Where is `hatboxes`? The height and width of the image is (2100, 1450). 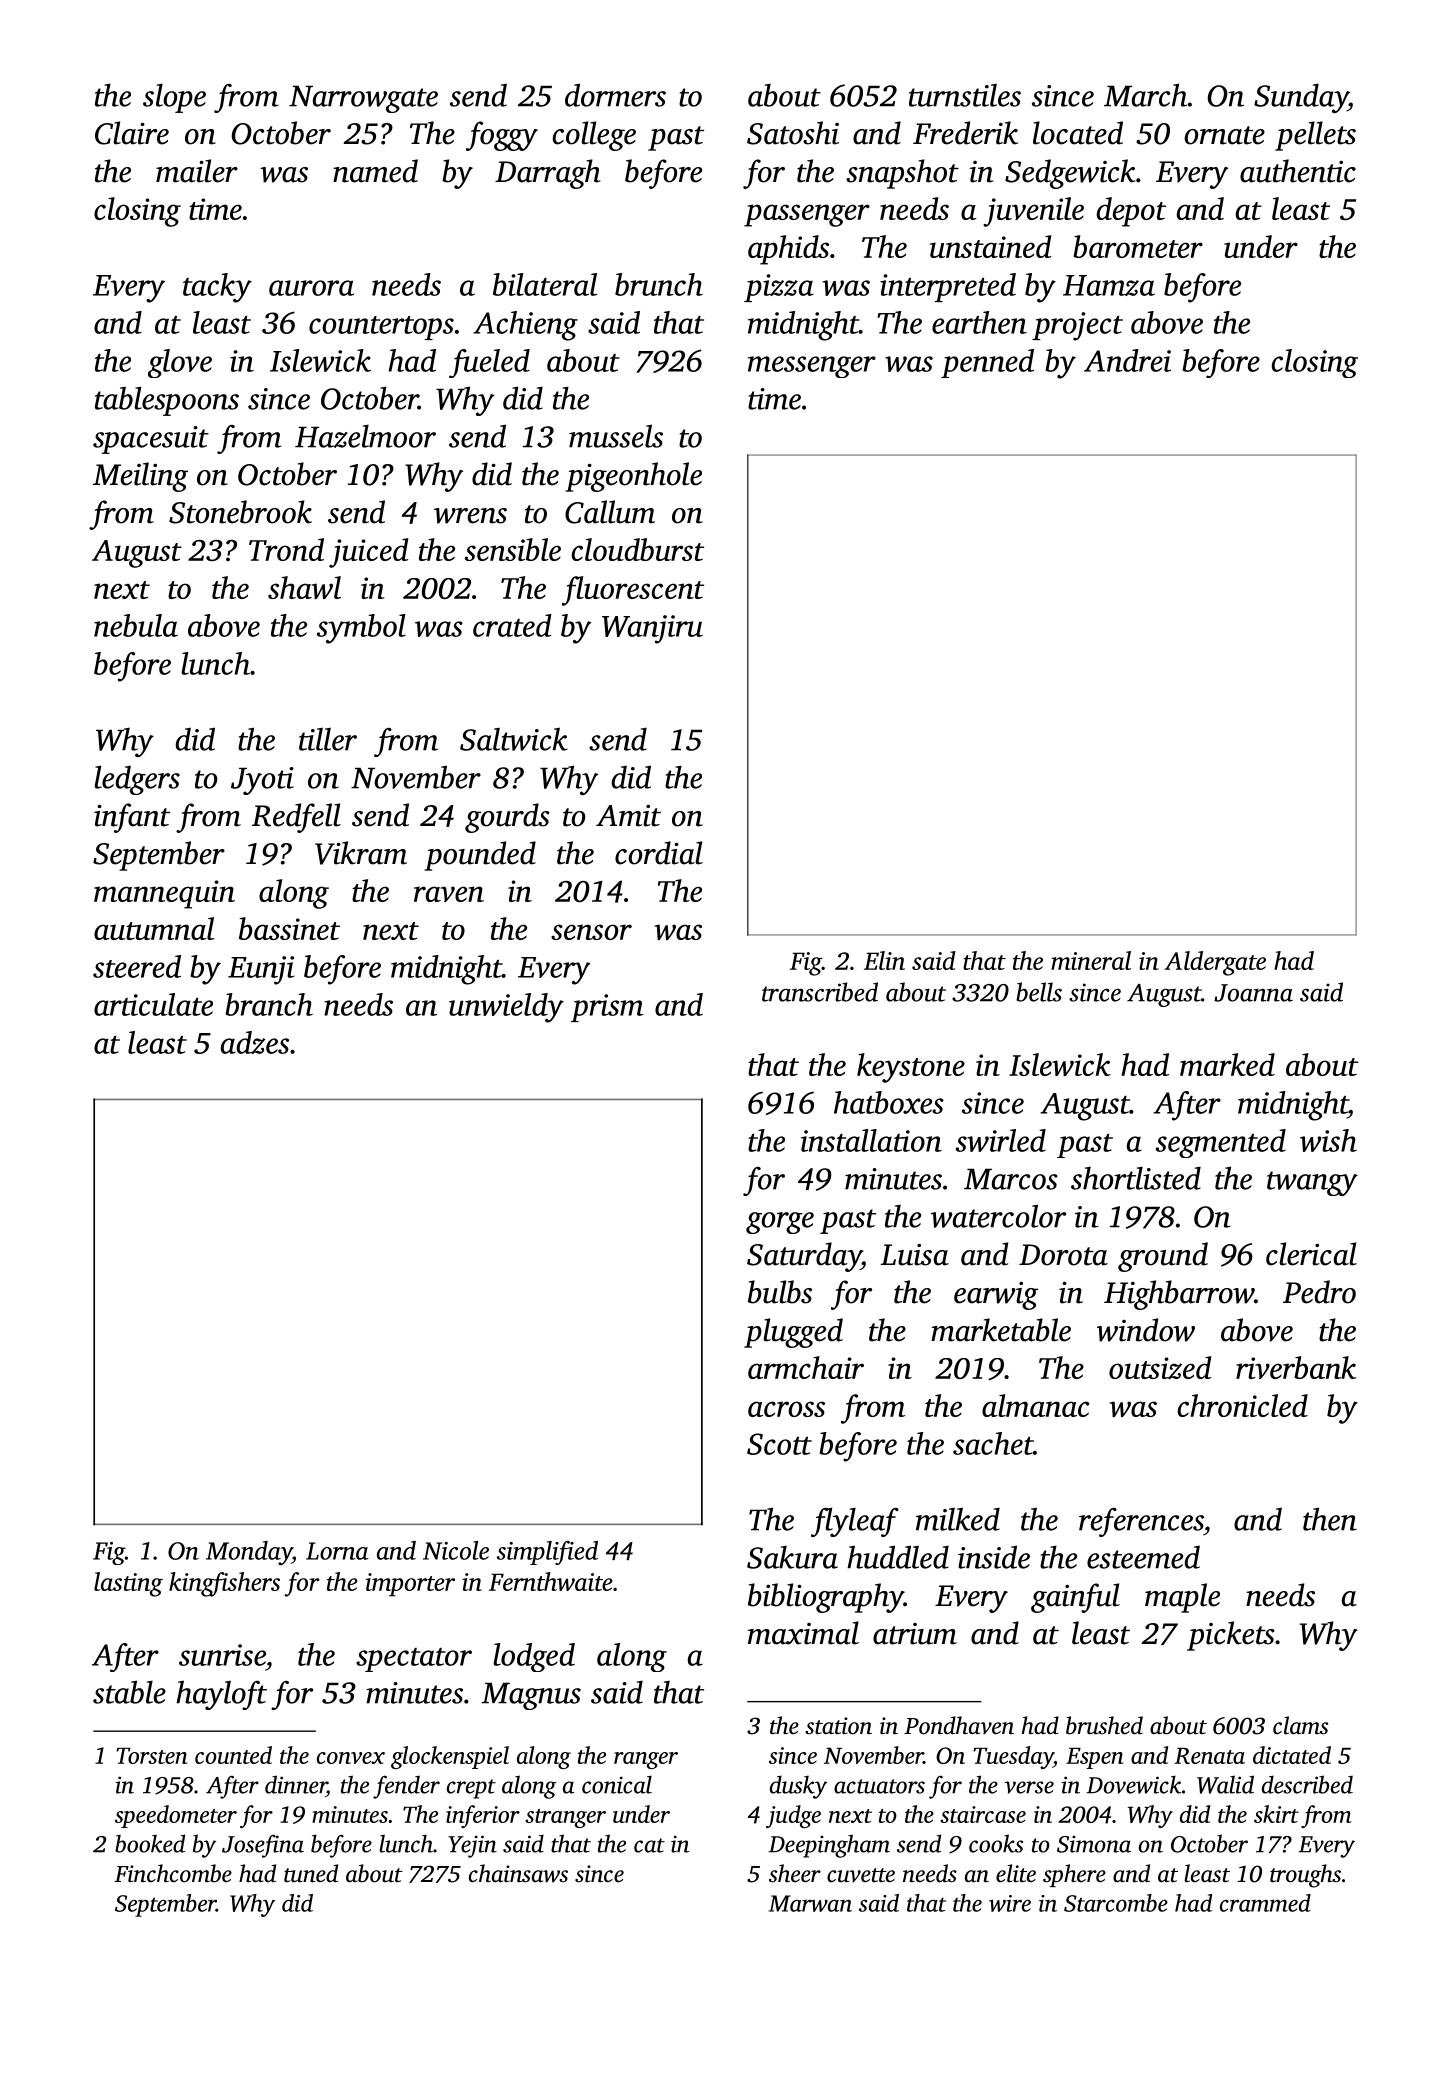 hatboxes is located at coordinates (889, 1102).
